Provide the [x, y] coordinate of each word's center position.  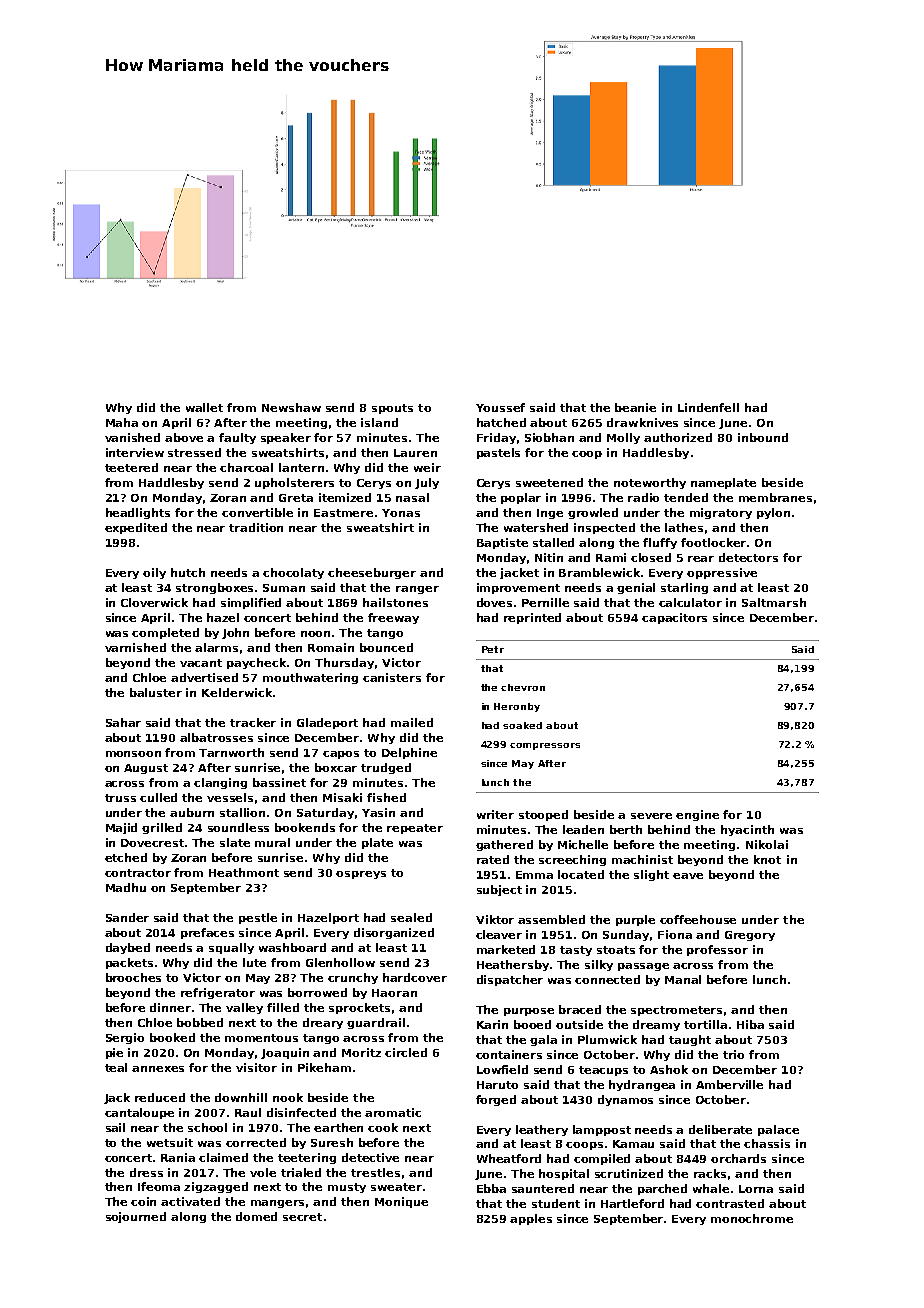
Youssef [500, 407]
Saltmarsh [774, 602]
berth [626, 829]
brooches [133, 977]
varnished [135, 647]
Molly [623, 438]
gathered [504, 845]
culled [158, 797]
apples [531, 1219]
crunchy [353, 978]
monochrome [752, 1218]
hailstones [395, 602]
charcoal [246, 467]
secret [302, 1217]
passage [643, 967]
